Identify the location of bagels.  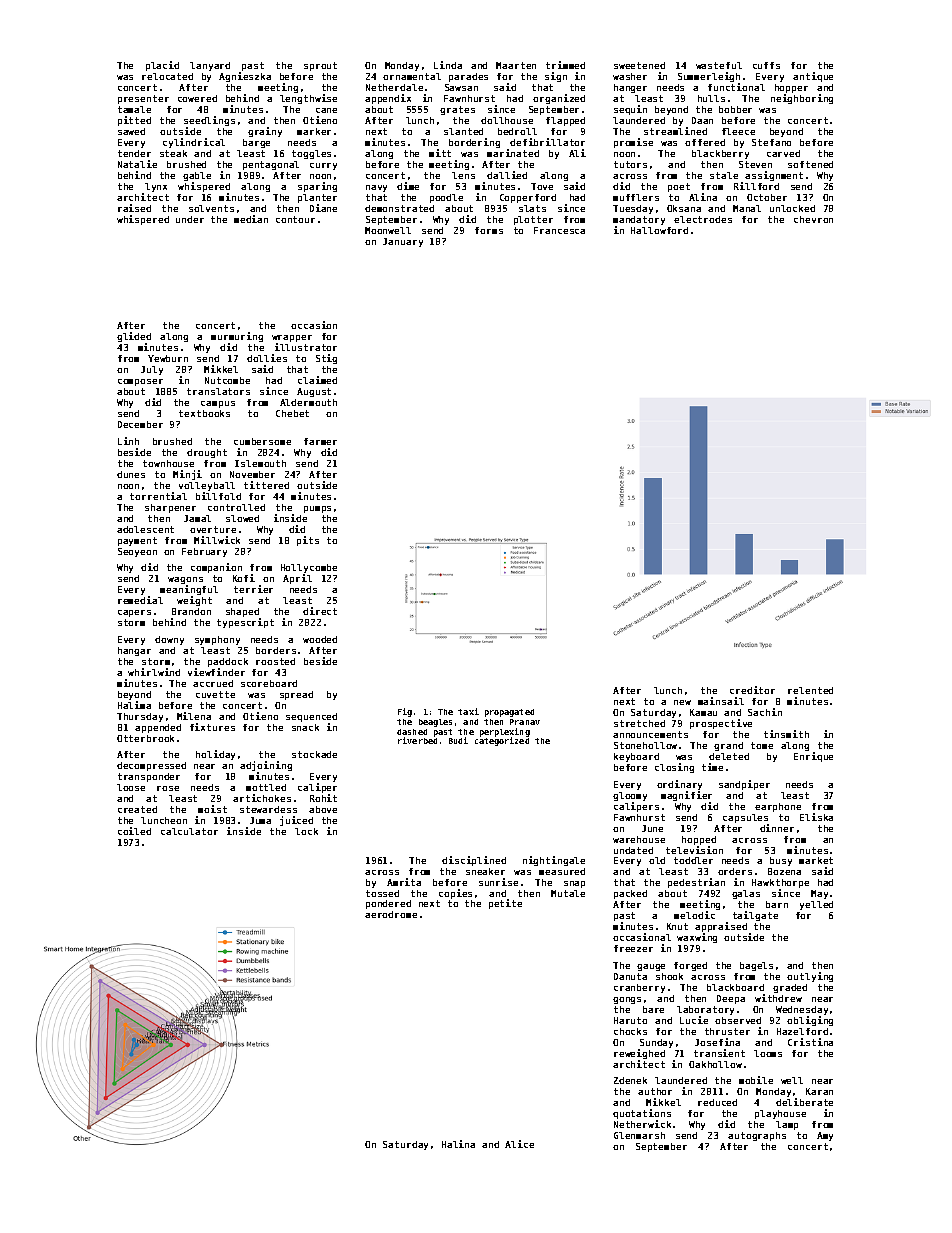
(756, 966).
